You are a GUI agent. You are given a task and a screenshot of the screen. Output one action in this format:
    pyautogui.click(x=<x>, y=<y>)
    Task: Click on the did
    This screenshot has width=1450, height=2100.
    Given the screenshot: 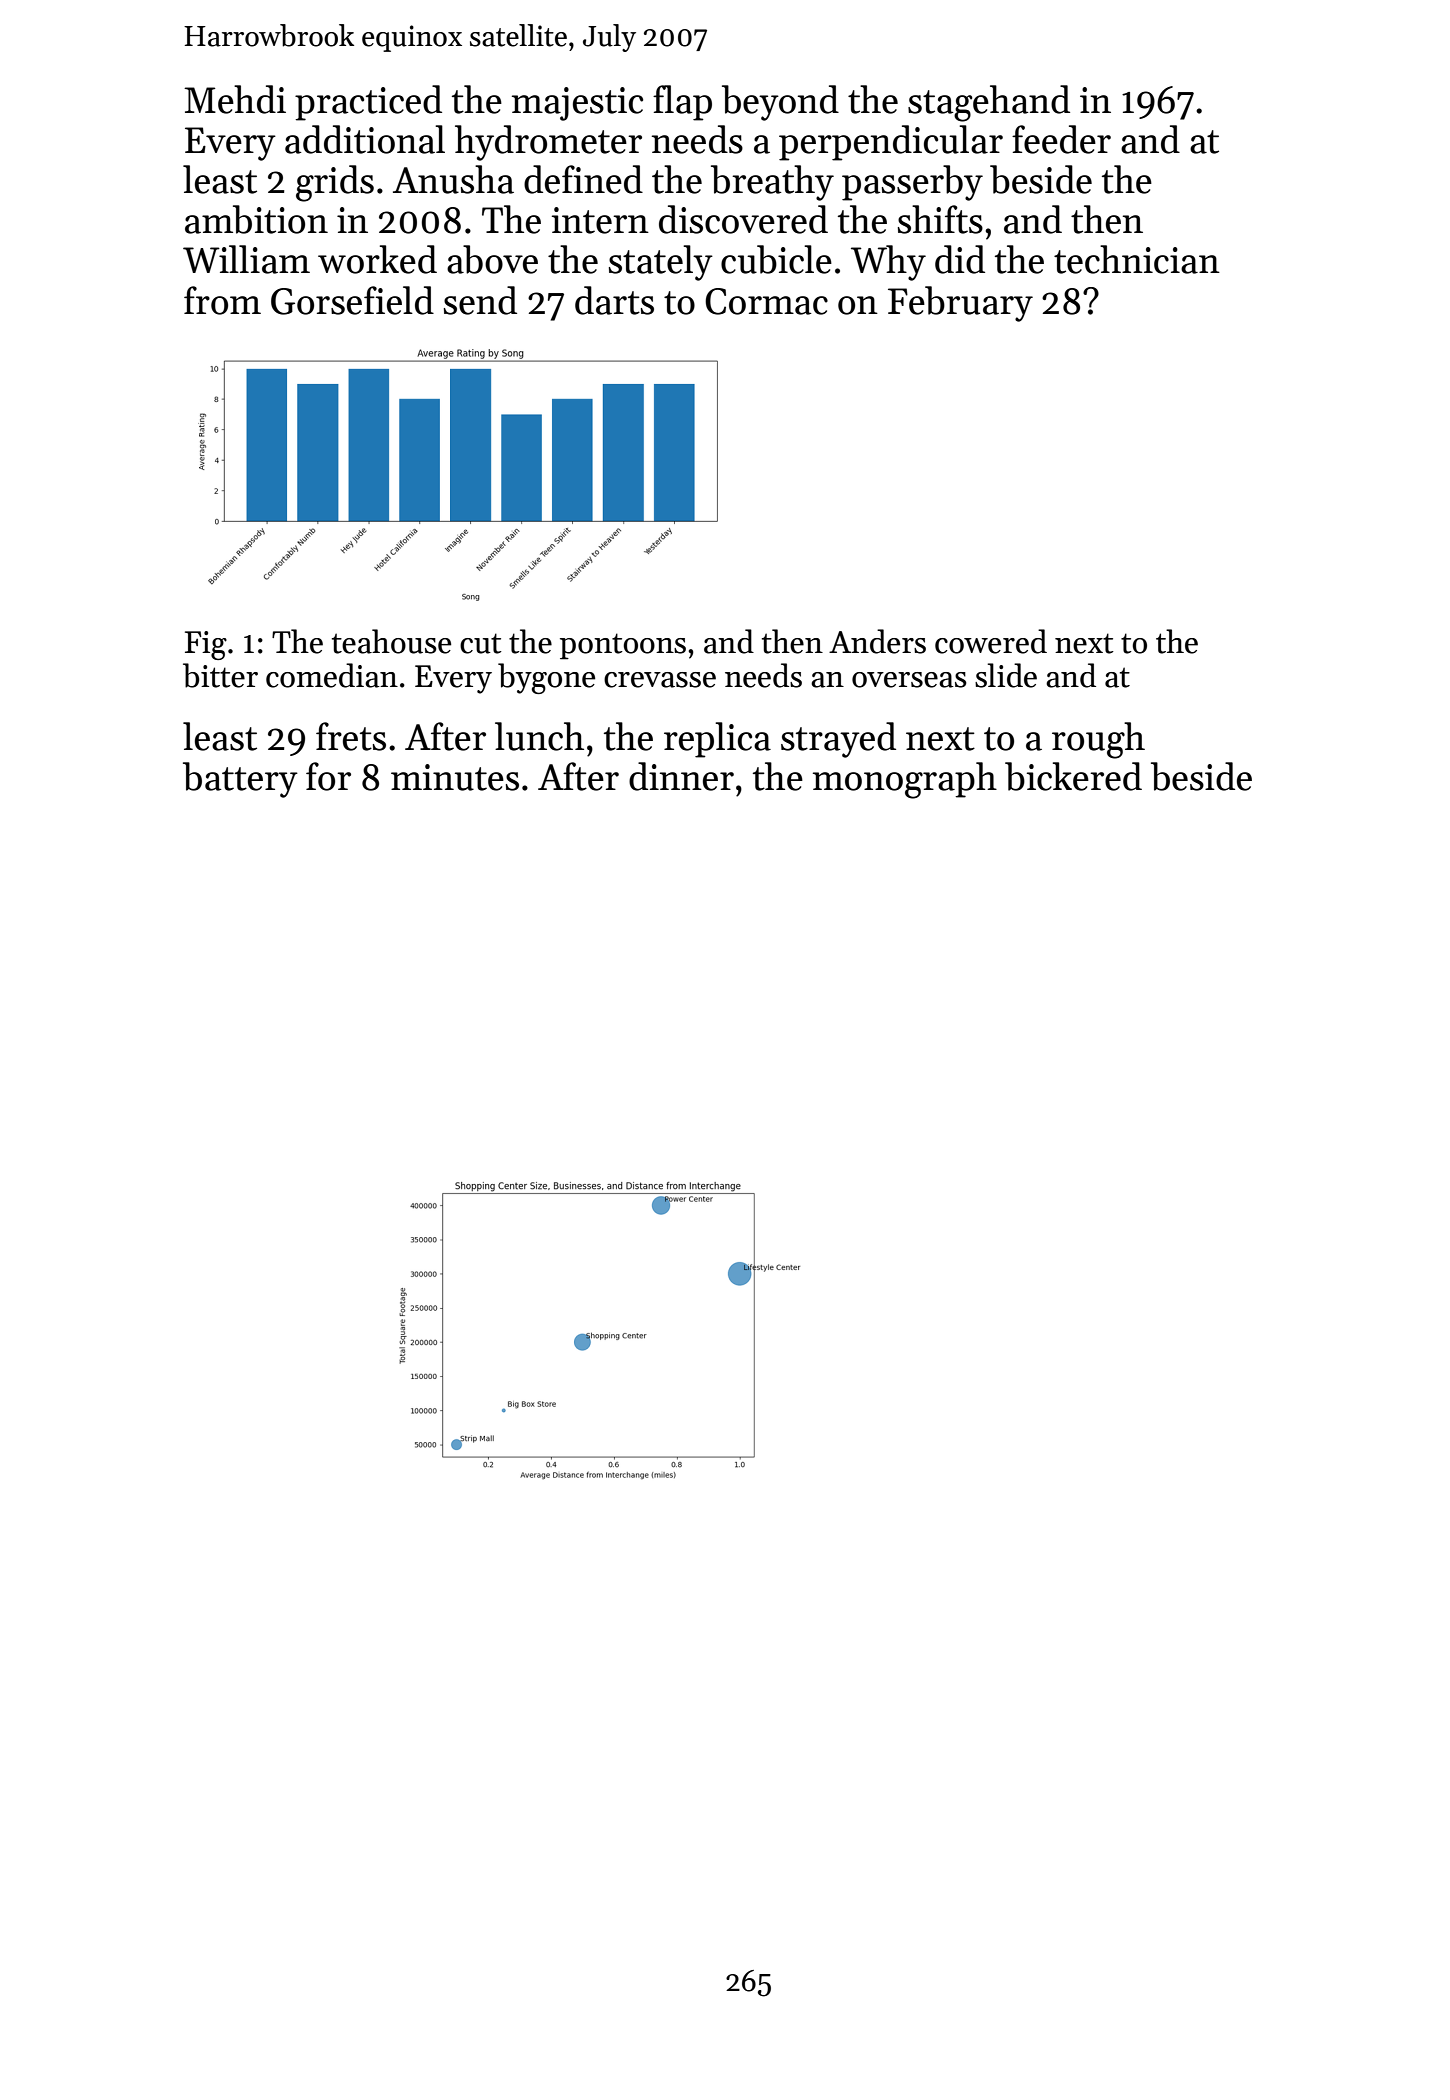 What is the action you would take?
    pyautogui.click(x=960, y=259)
